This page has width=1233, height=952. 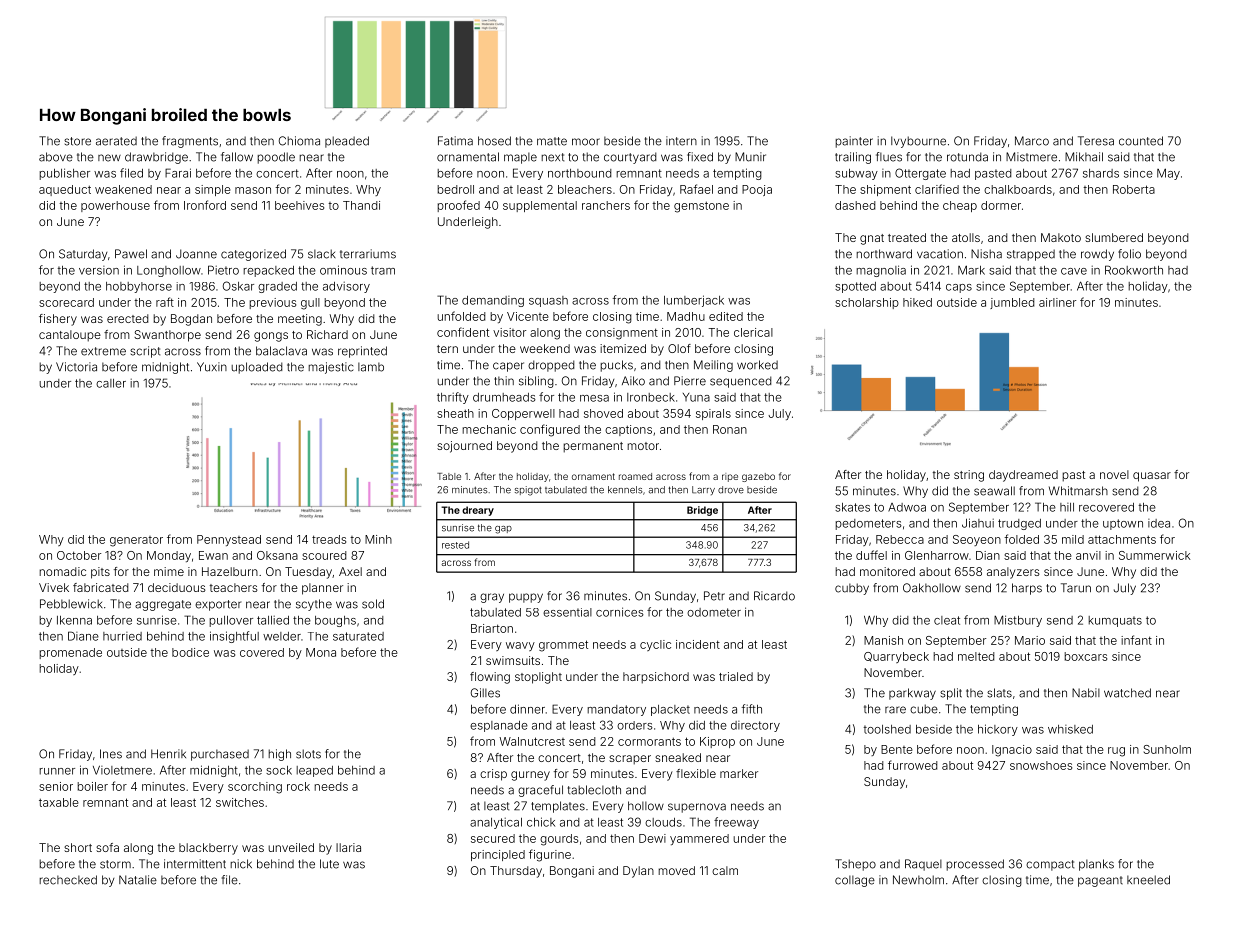 What do you see at coordinates (872, 239) in the page?
I see `gnat` at bounding box center [872, 239].
